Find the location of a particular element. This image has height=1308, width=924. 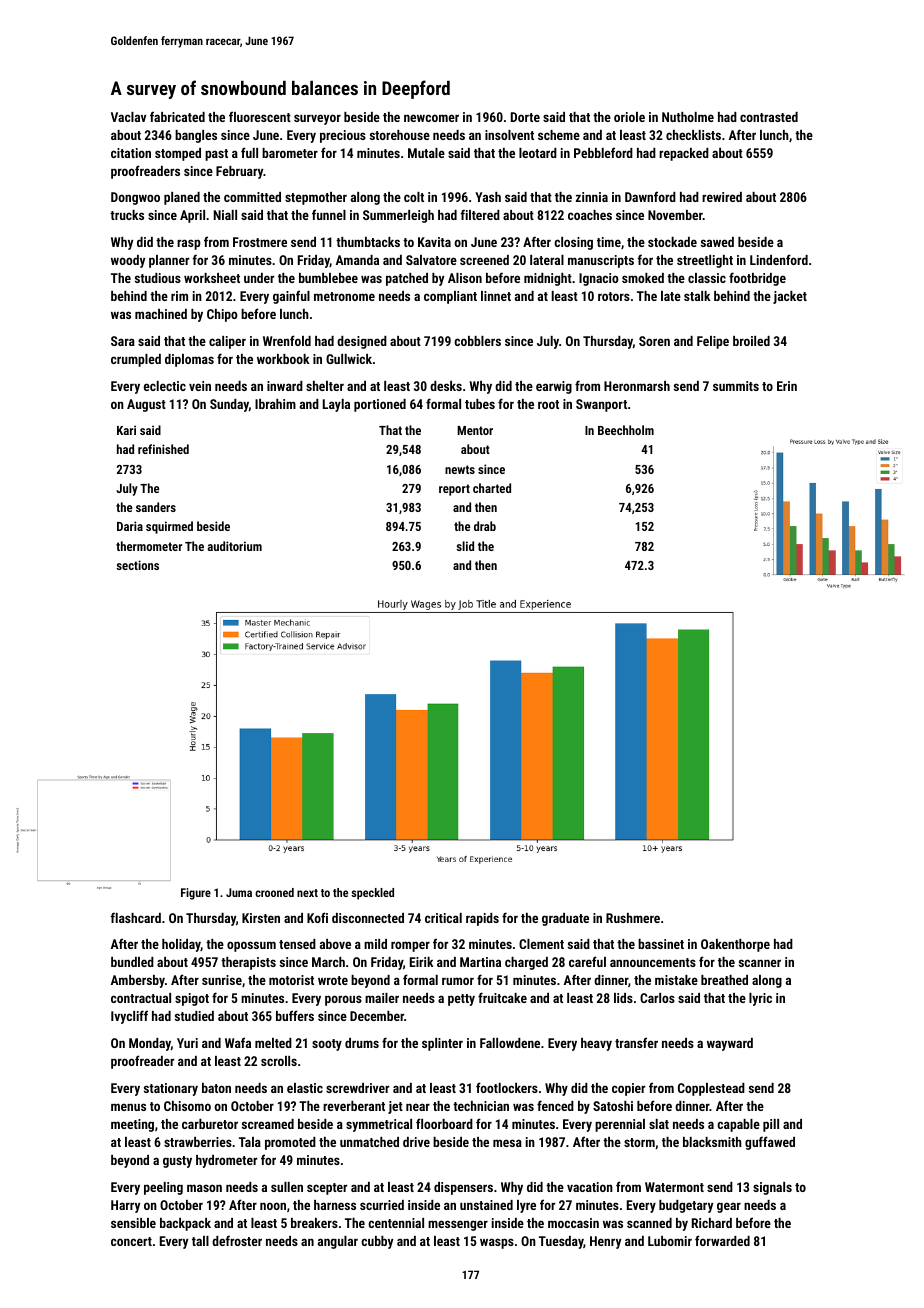

Lindenford is located at coordinates (779, 259).
